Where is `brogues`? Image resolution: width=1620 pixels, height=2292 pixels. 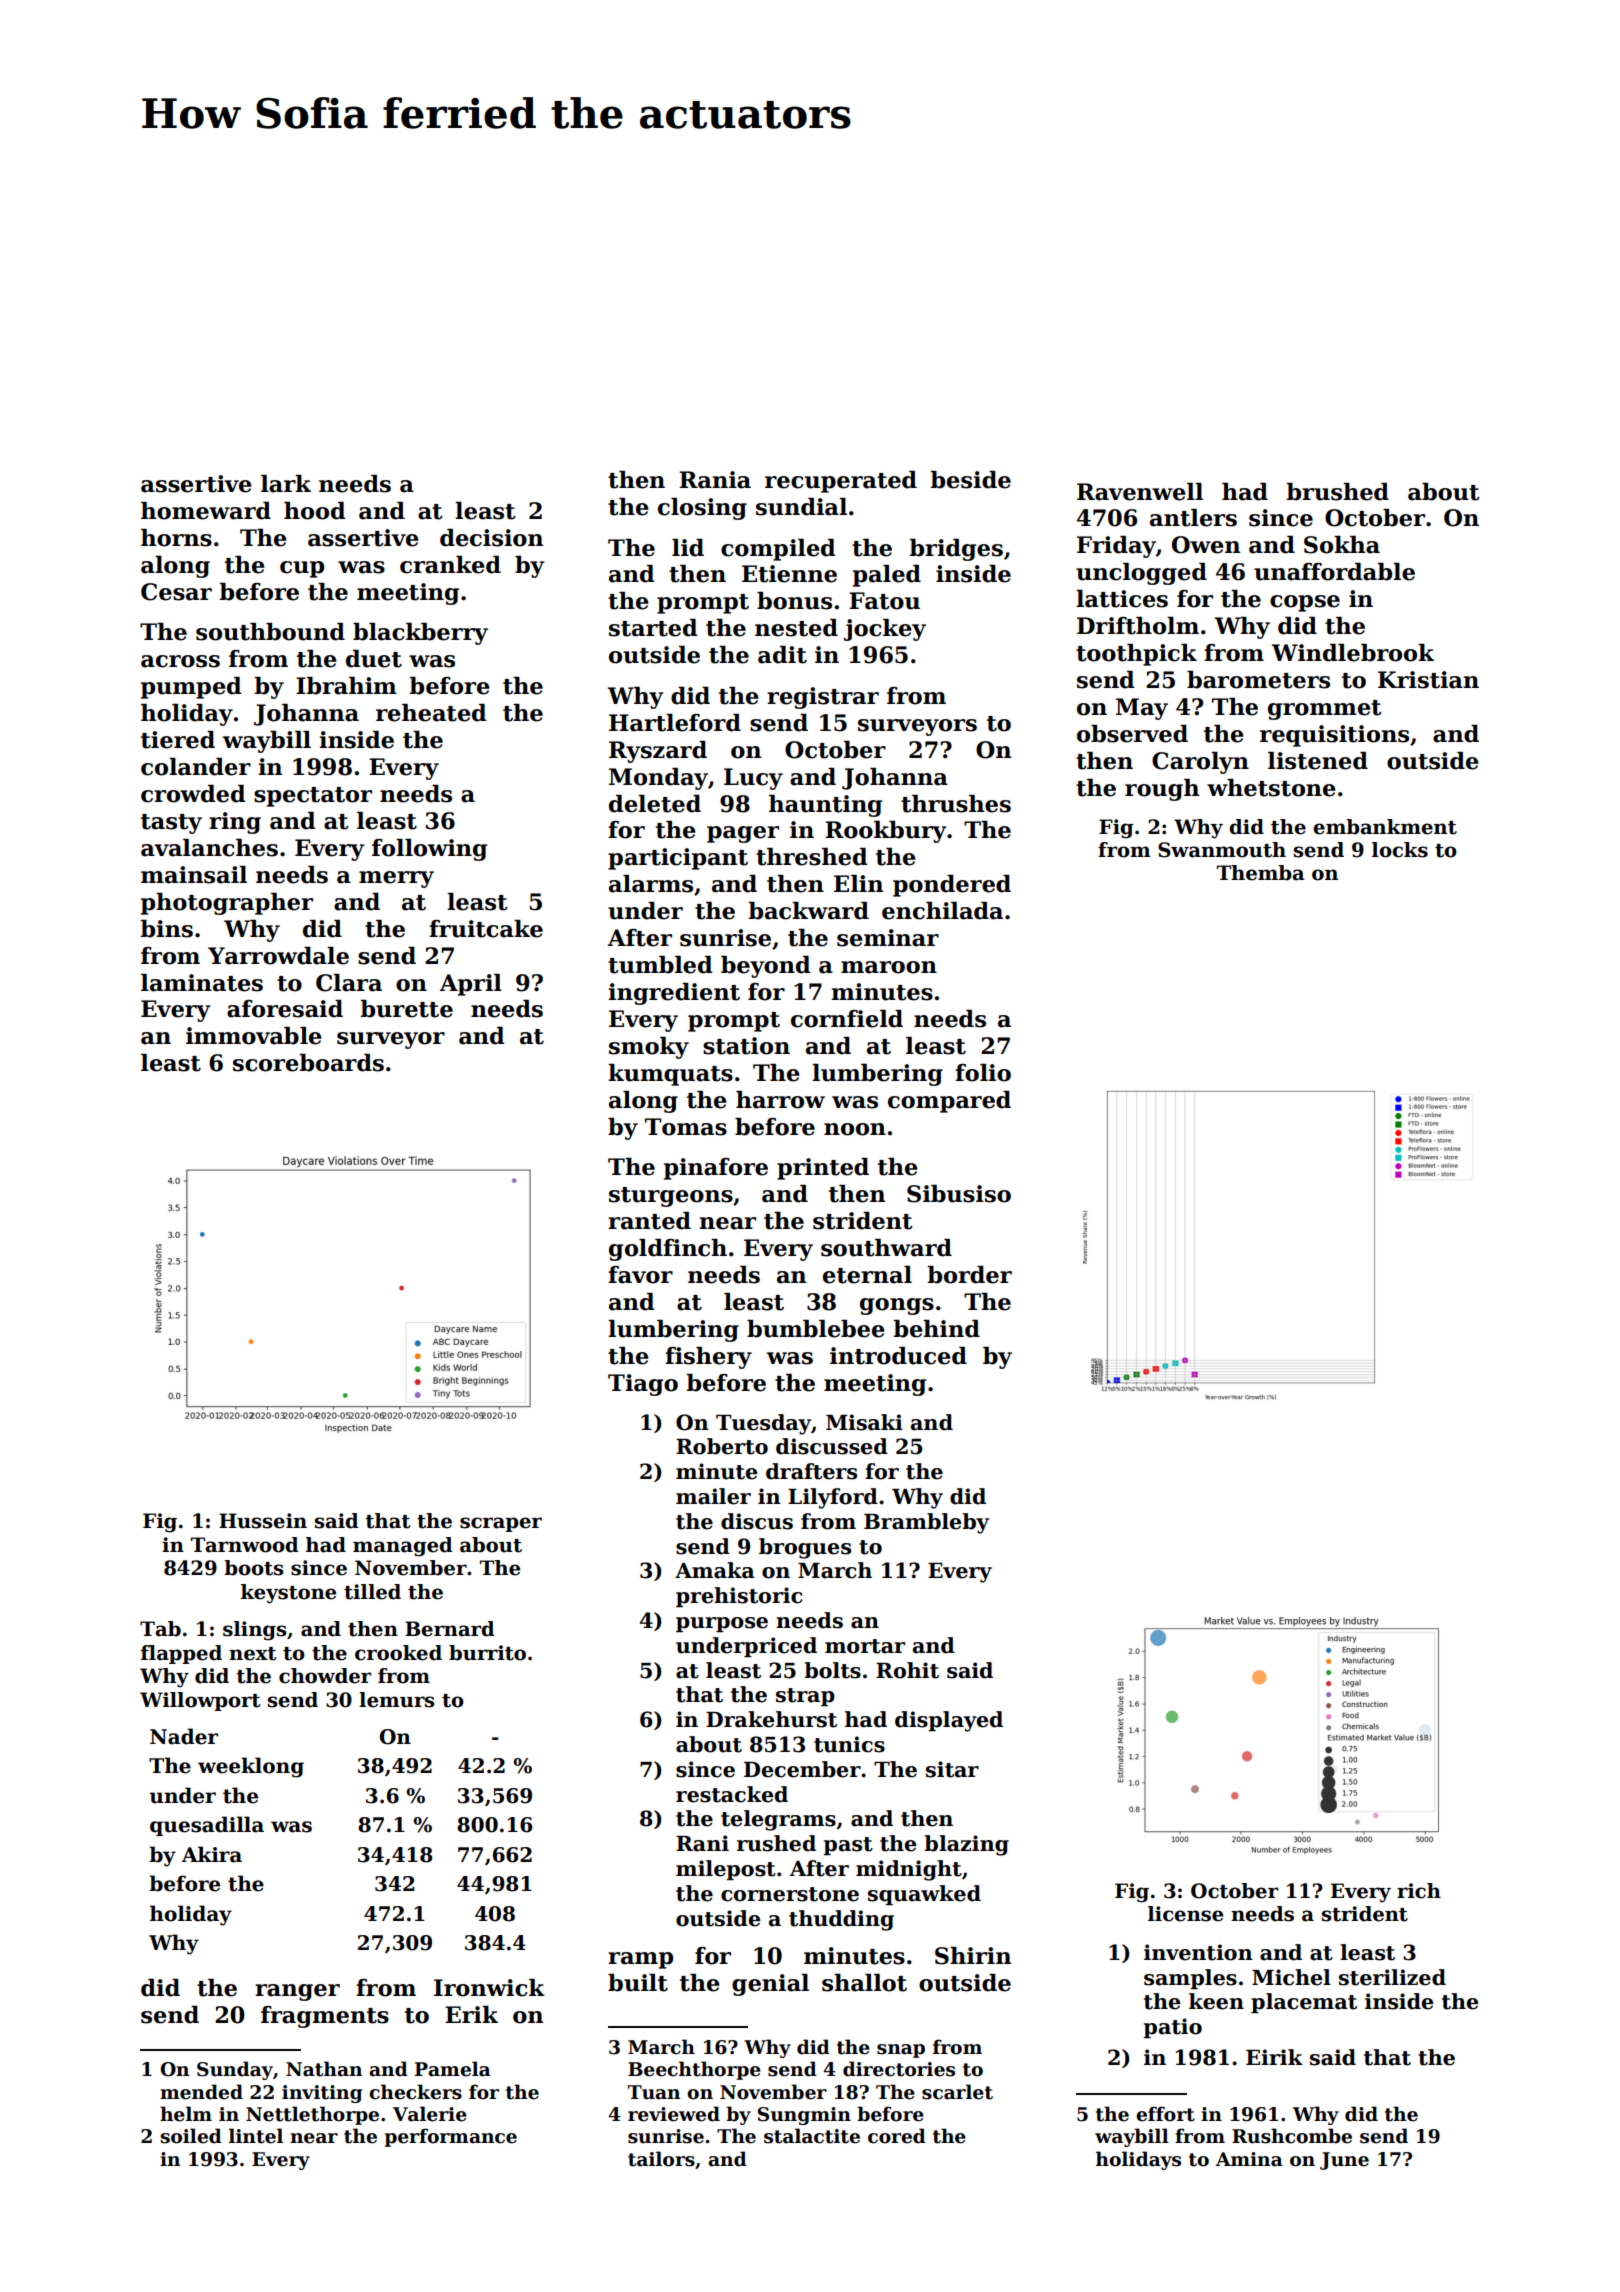
brogues is located at coordinates (805, 1548).
